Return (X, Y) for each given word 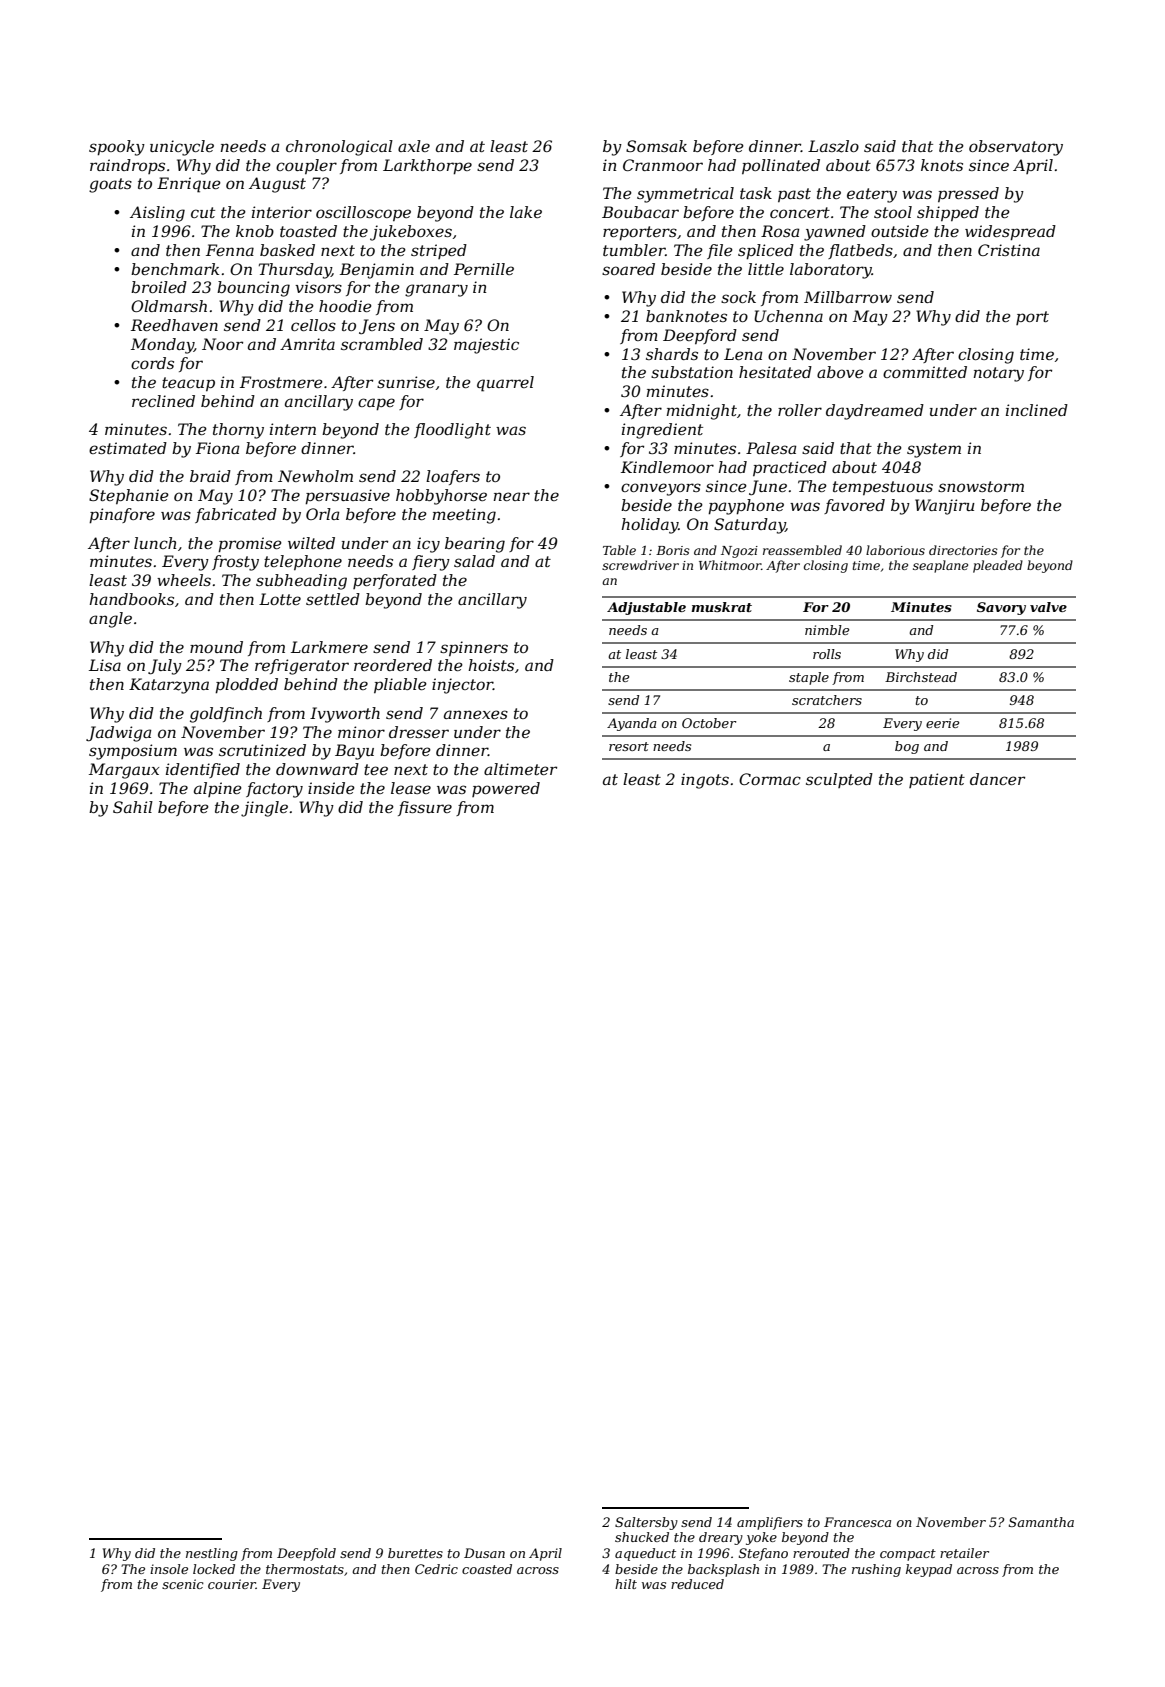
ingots (705, 781)
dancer (997, 779)
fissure (425, 808)
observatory (1016, 148)
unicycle (182, 148)
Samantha (1041, 1522)
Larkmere (329, 647)
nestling (212, 1554)
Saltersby (646, 1523)
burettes (415, 1553)
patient (937, 780)
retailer (964, 1553)
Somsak (656, 146)
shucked (642, 1537)
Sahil (133, 807)
